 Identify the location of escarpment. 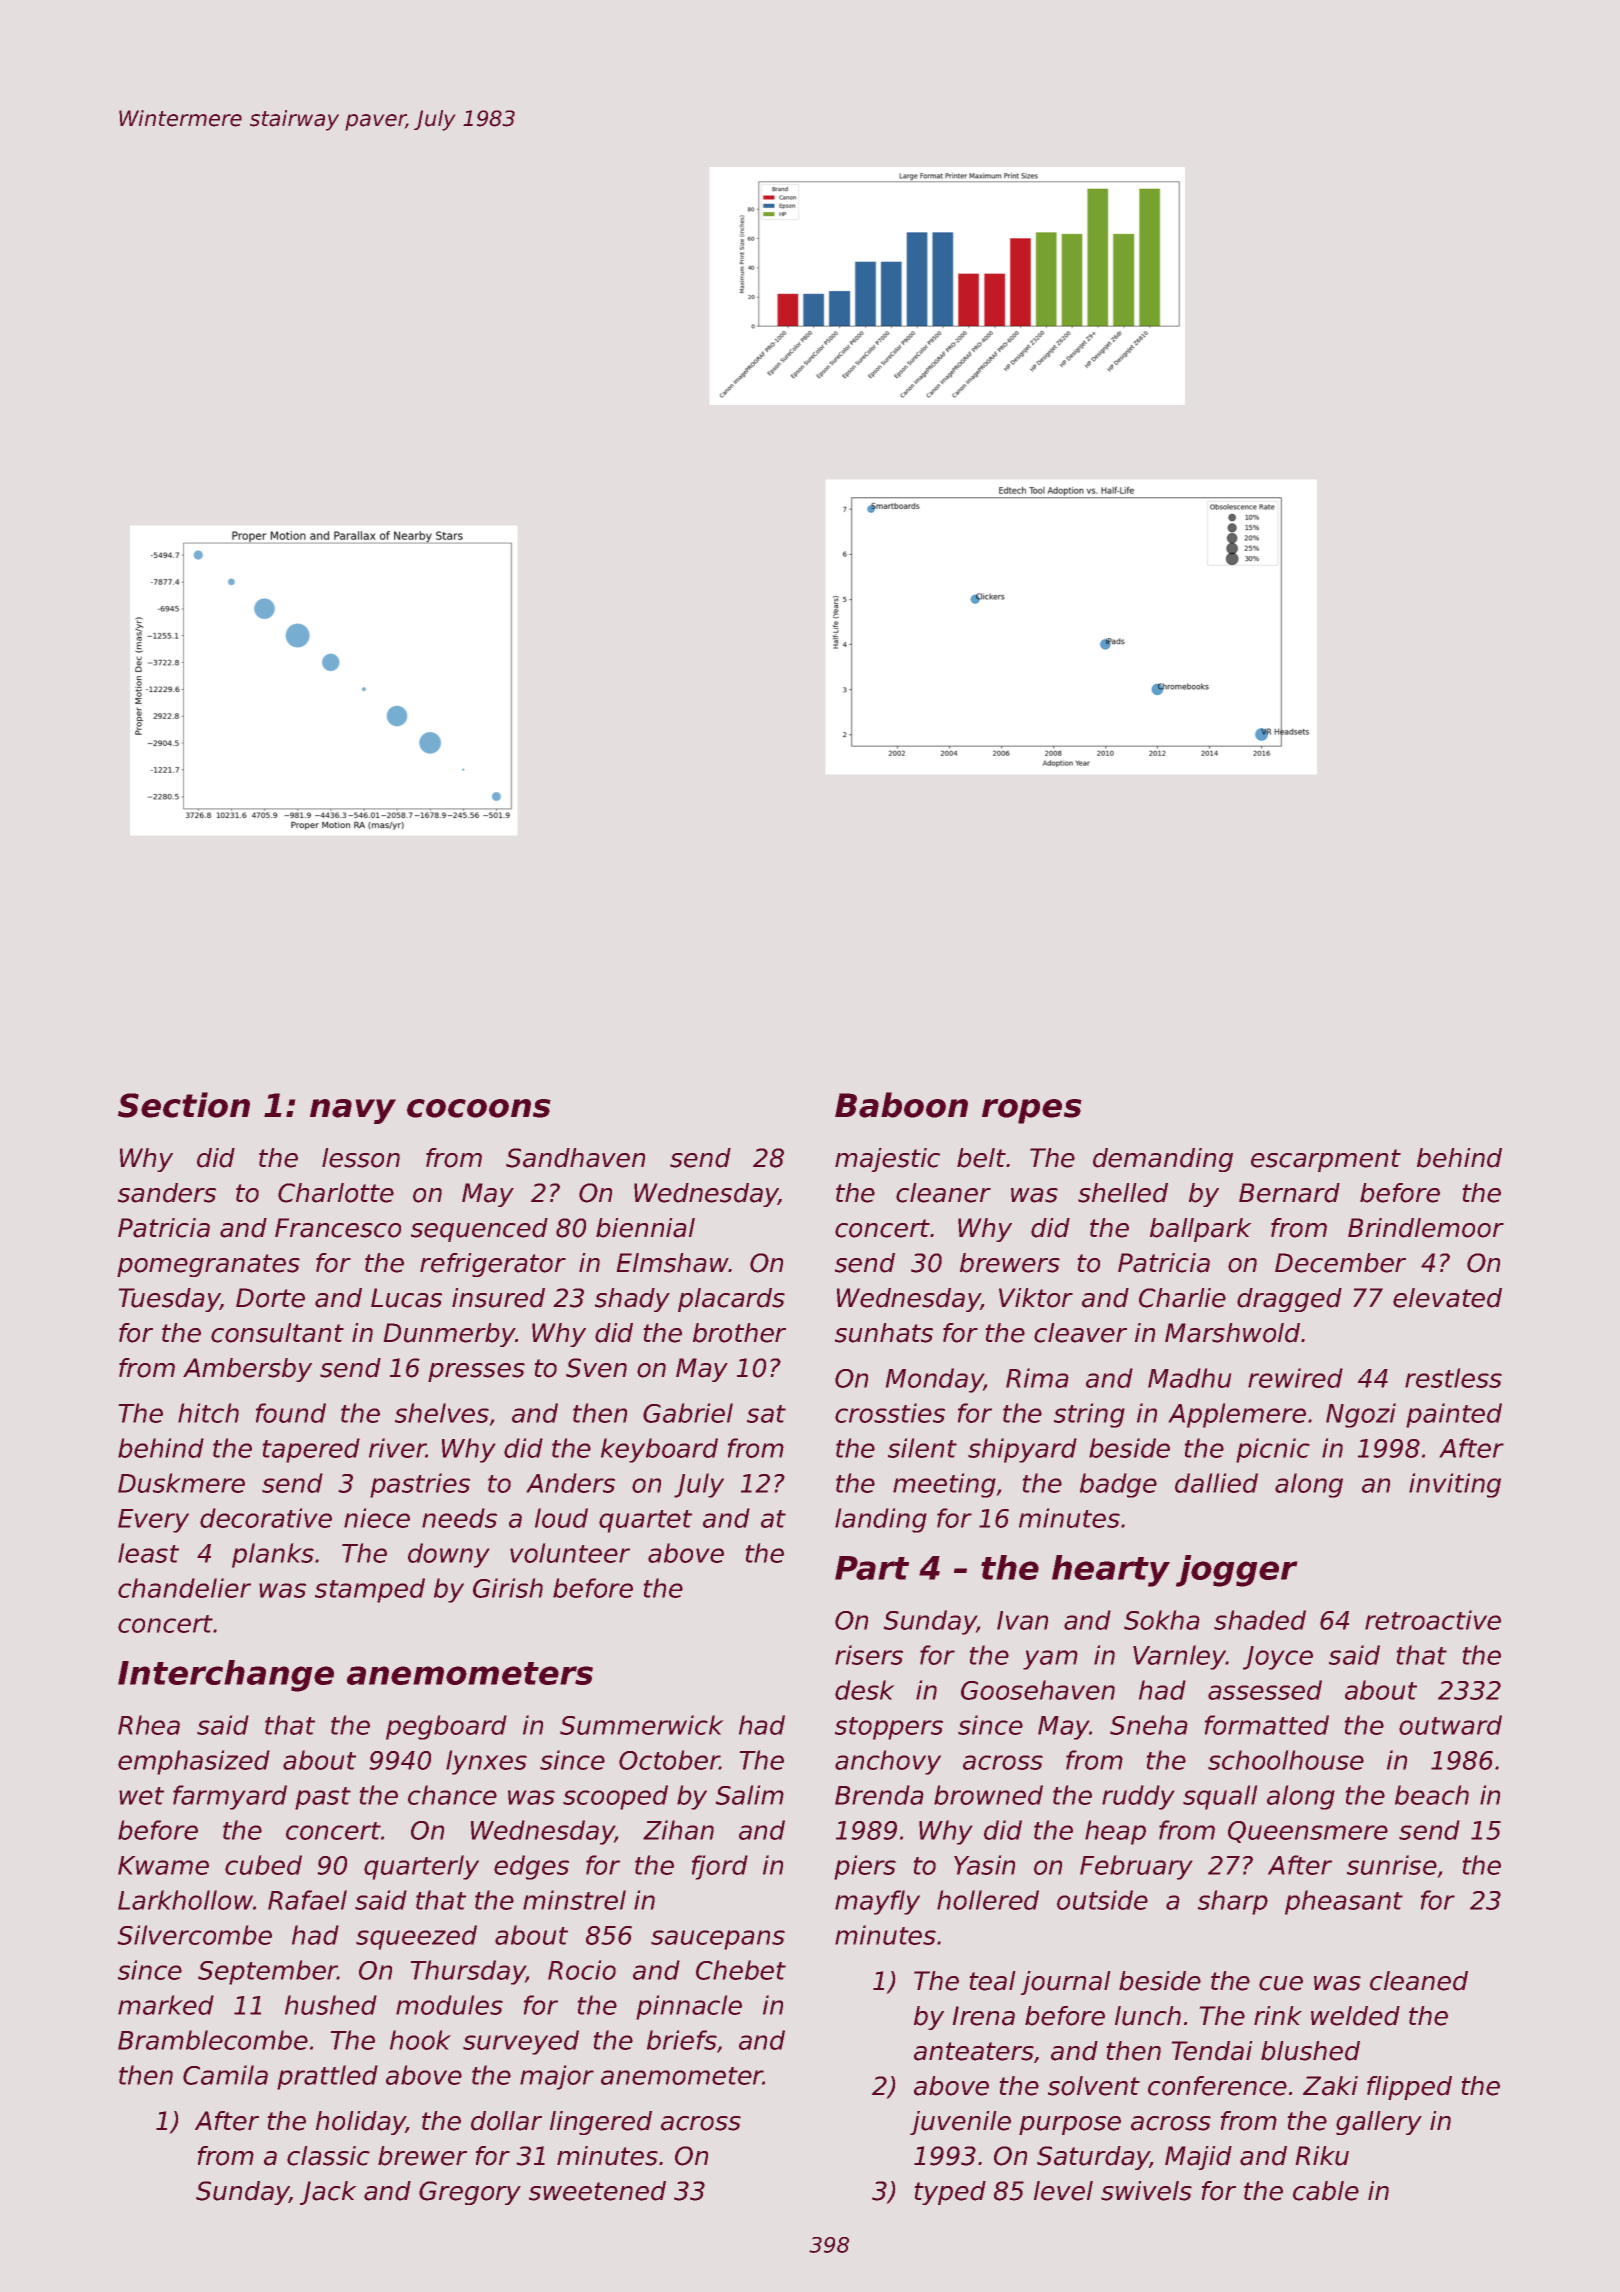
(1326, 1160).
